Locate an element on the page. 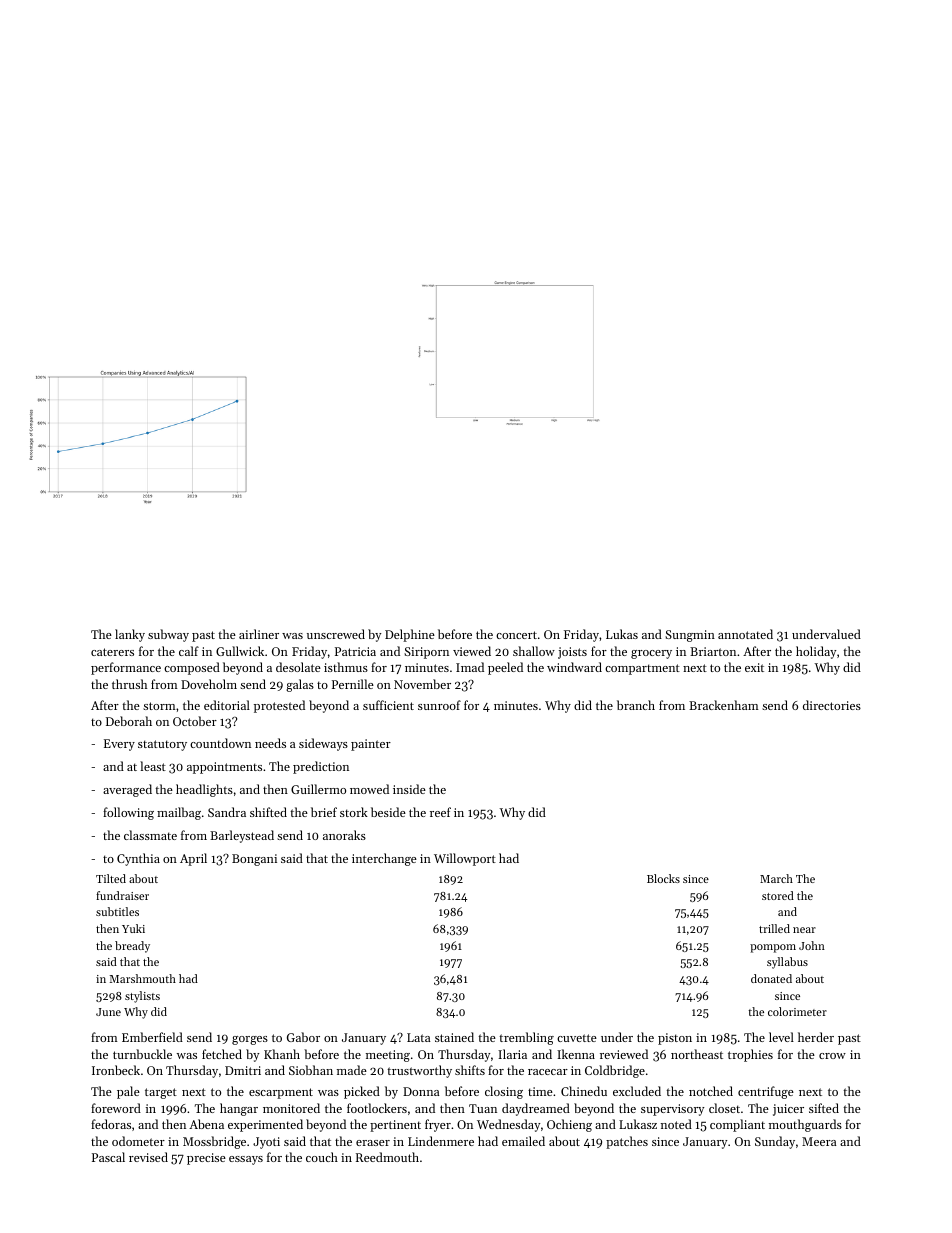 The width and height of the image is (952, 1233). Blocks is located at coordinates (663, 878).
